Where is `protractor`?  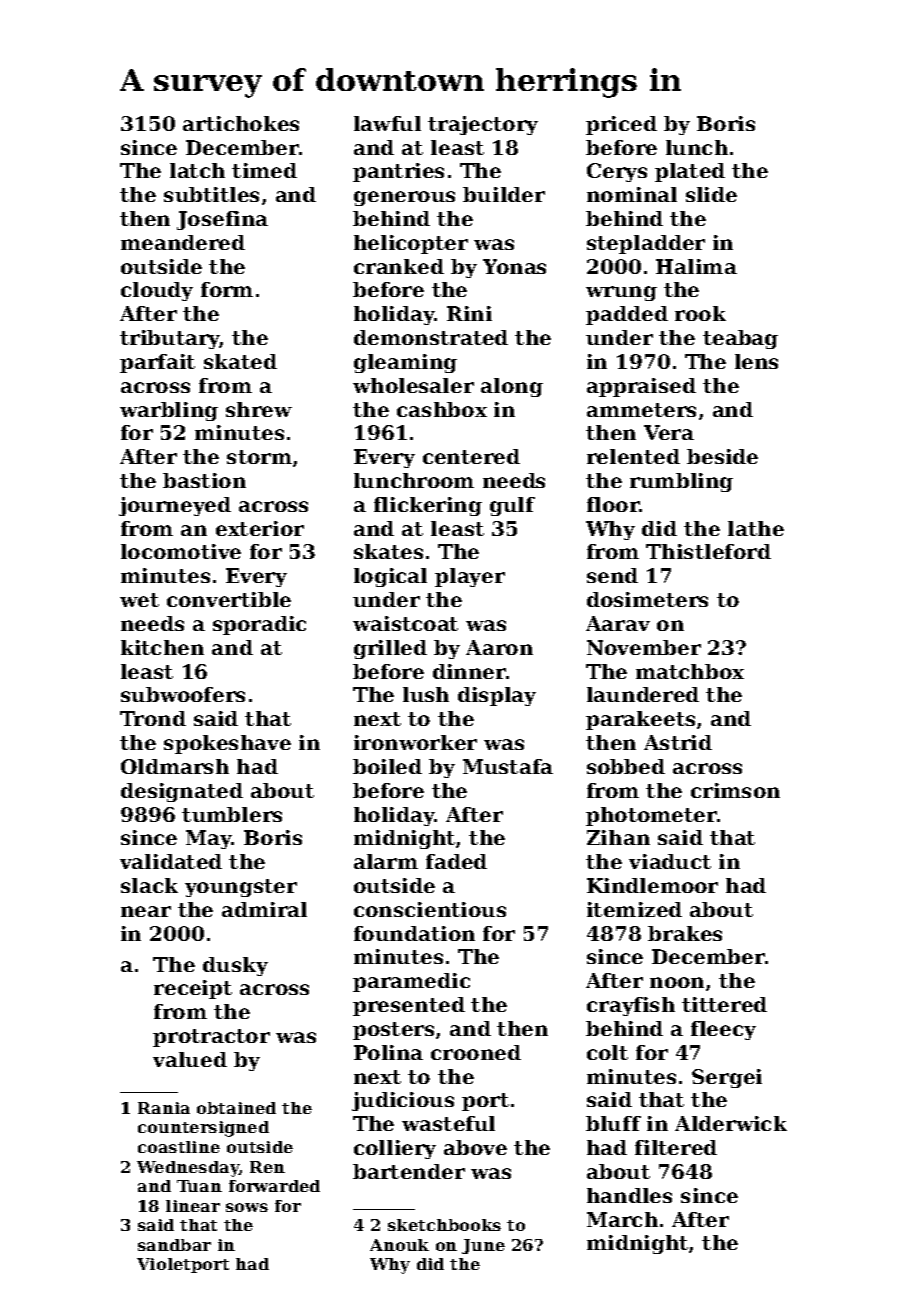
protractor is located at coordinates (211, 1038).
